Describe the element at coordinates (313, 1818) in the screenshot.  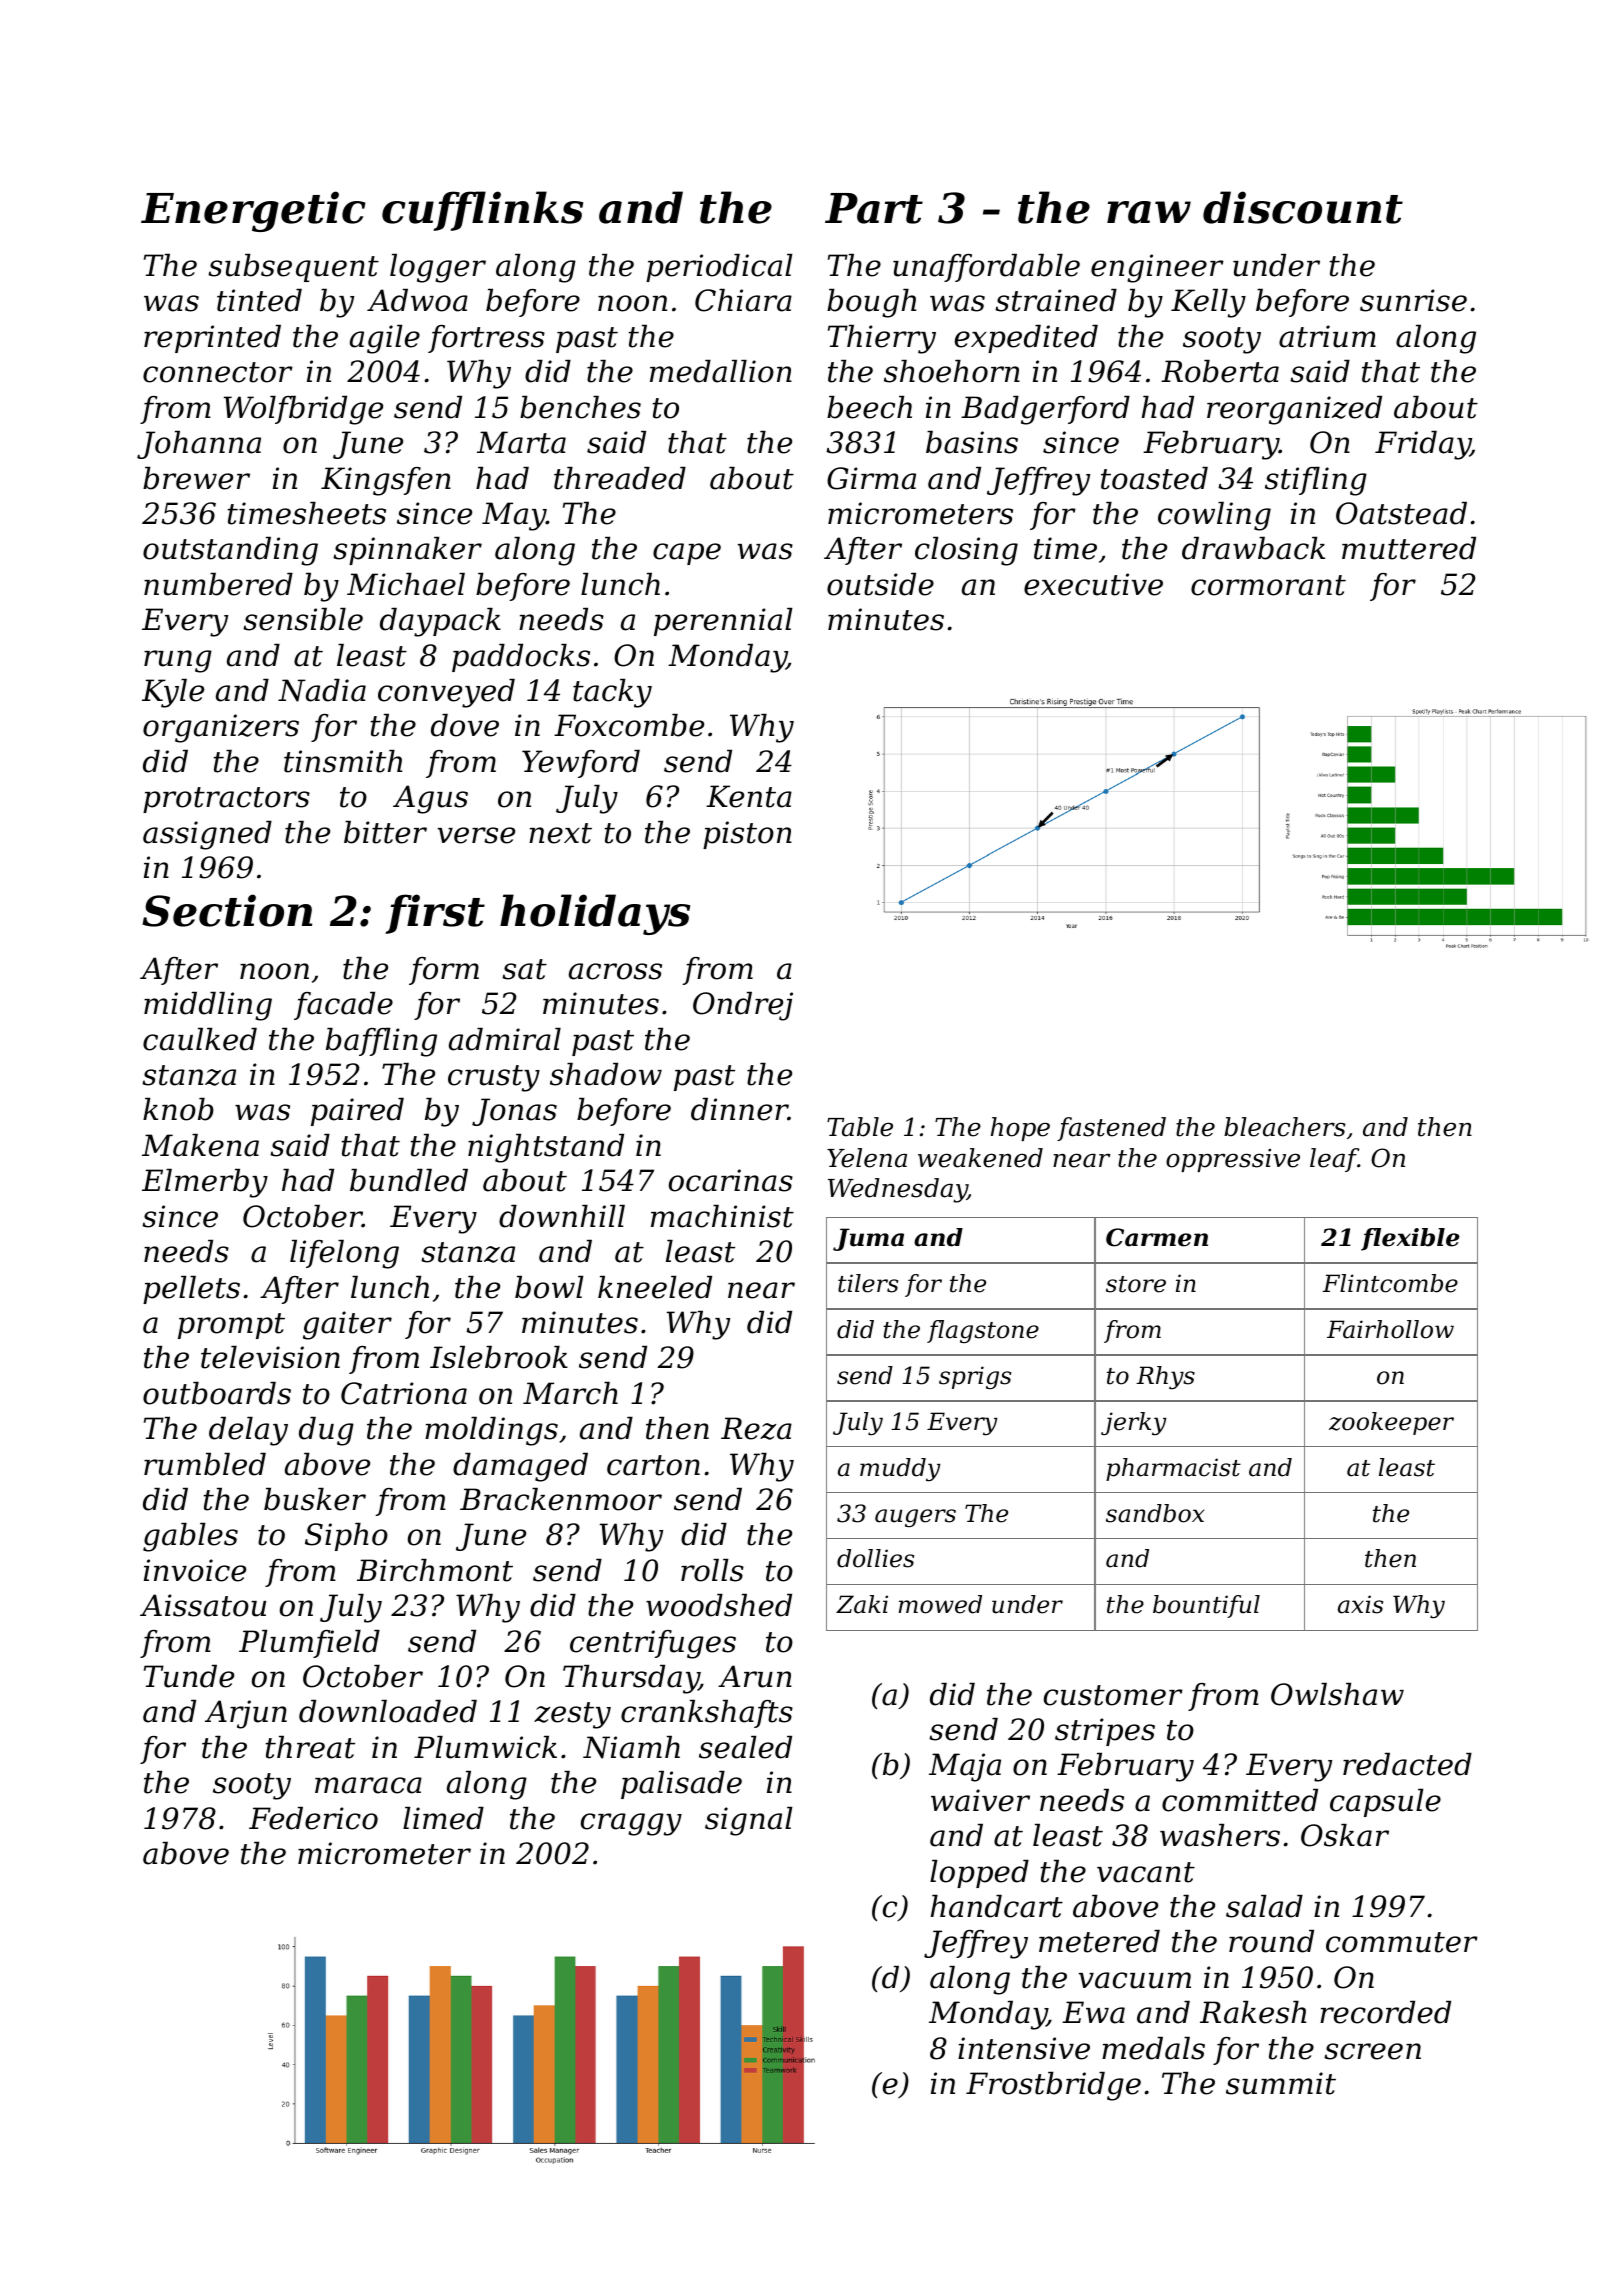
I see `Federico` at that location.
